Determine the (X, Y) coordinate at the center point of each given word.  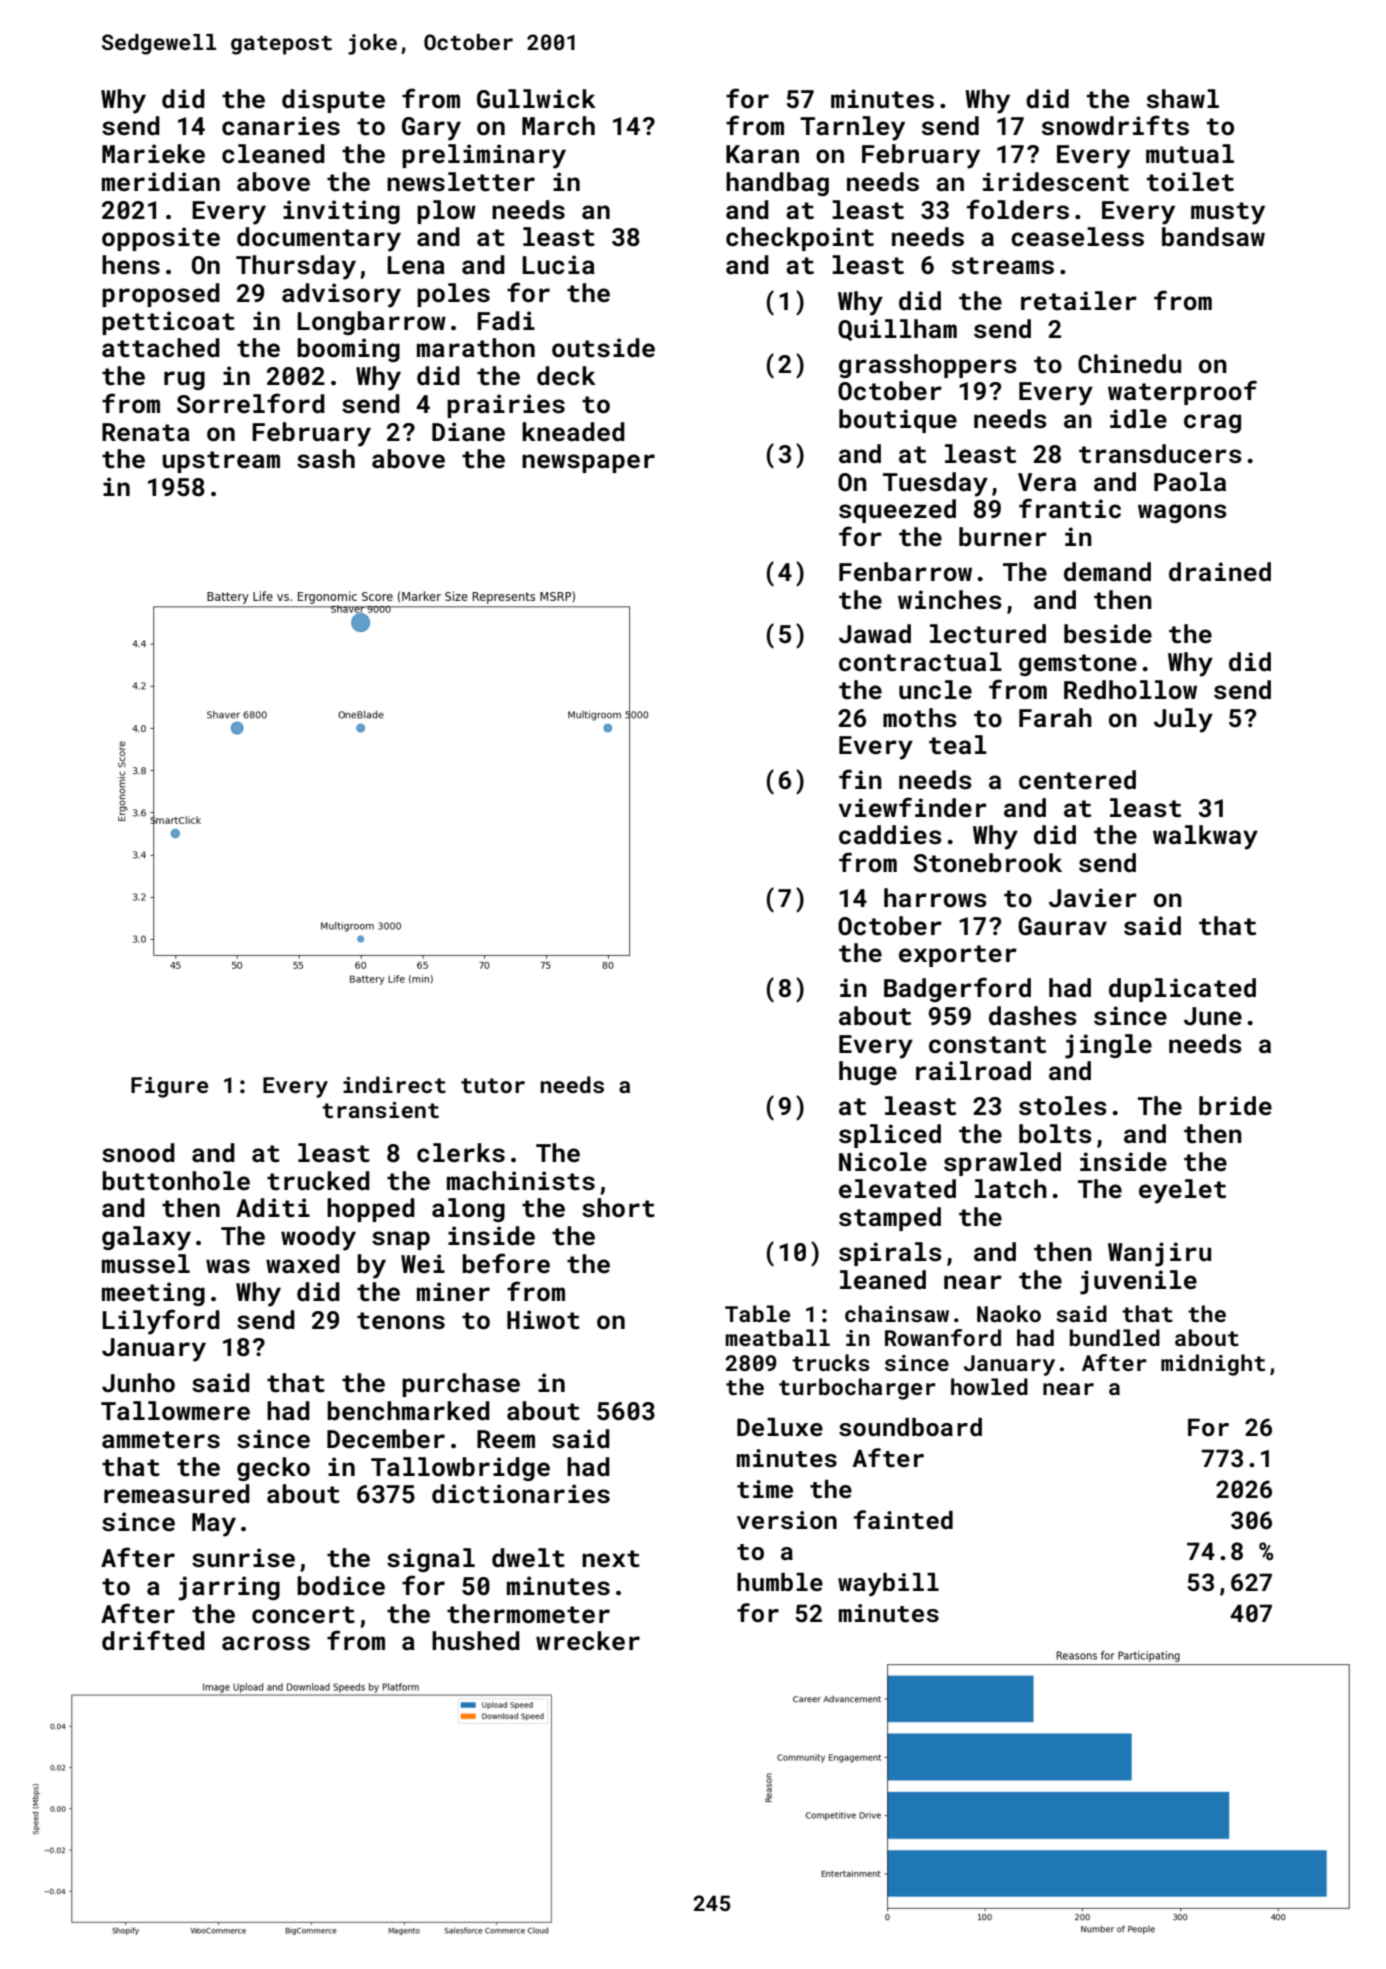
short (618, 1208)
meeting (153, 1294)
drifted (153, 1640)
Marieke (153, 153)
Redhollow (1130, 689)
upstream (221, 462)
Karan (762, 154)
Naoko (1009, 1313)
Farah (1055, 718)
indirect (394, 1084)
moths (920, 718)
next (611, 1559)
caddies (890, 835)
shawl (1183, 99)
